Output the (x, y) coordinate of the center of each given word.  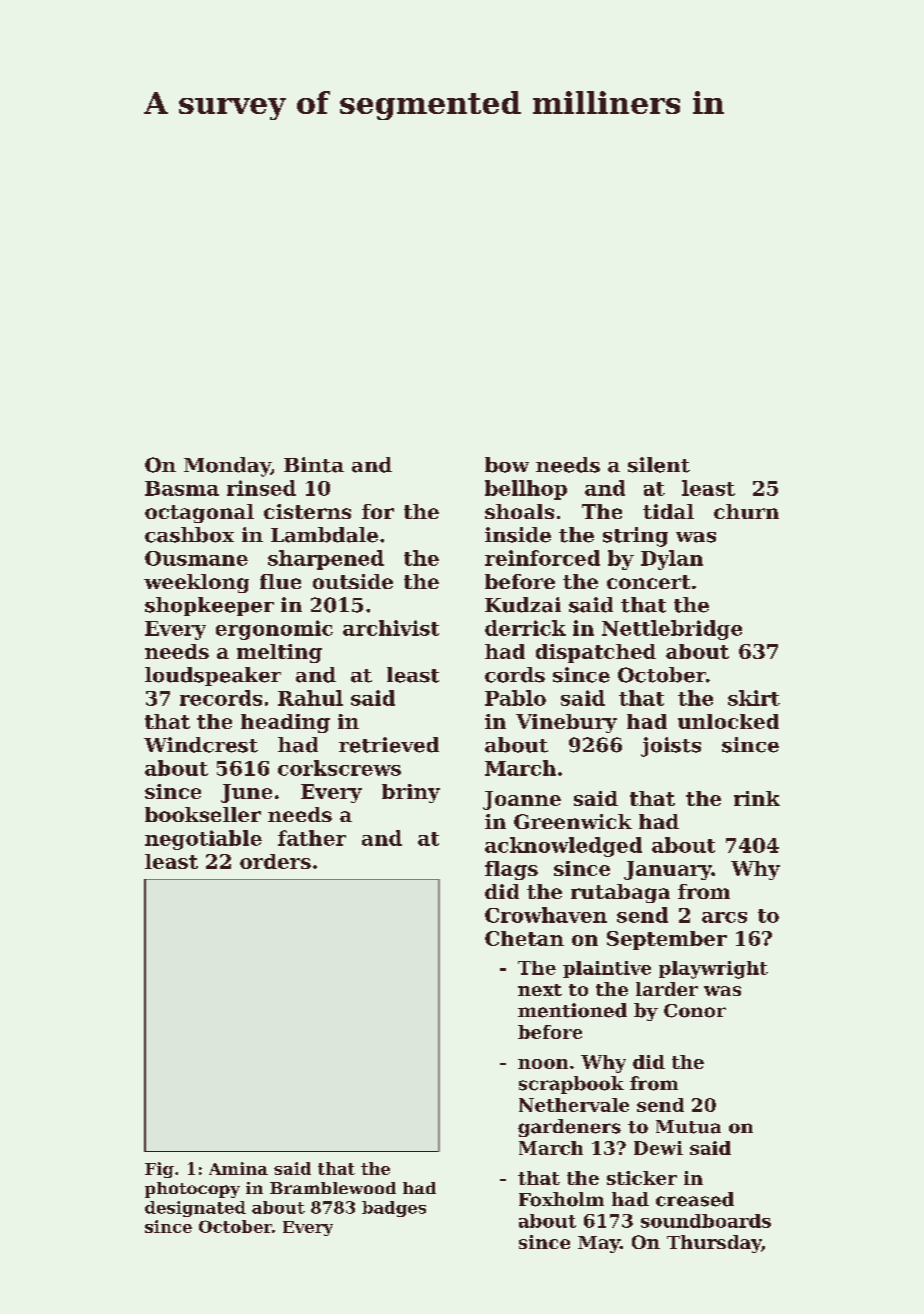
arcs (724, 917)
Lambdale (324, 535)
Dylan (672, 560)
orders (275, 861)
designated (195, 1209)
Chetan (524, 938)
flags (511, 870)
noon (543, 1064)
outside (353, 581)
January (668, 870)
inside (518, 535)
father (312, 838)
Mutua (688, 1127)
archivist (391, 628)
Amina (238, 1168)
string (635, 537)
